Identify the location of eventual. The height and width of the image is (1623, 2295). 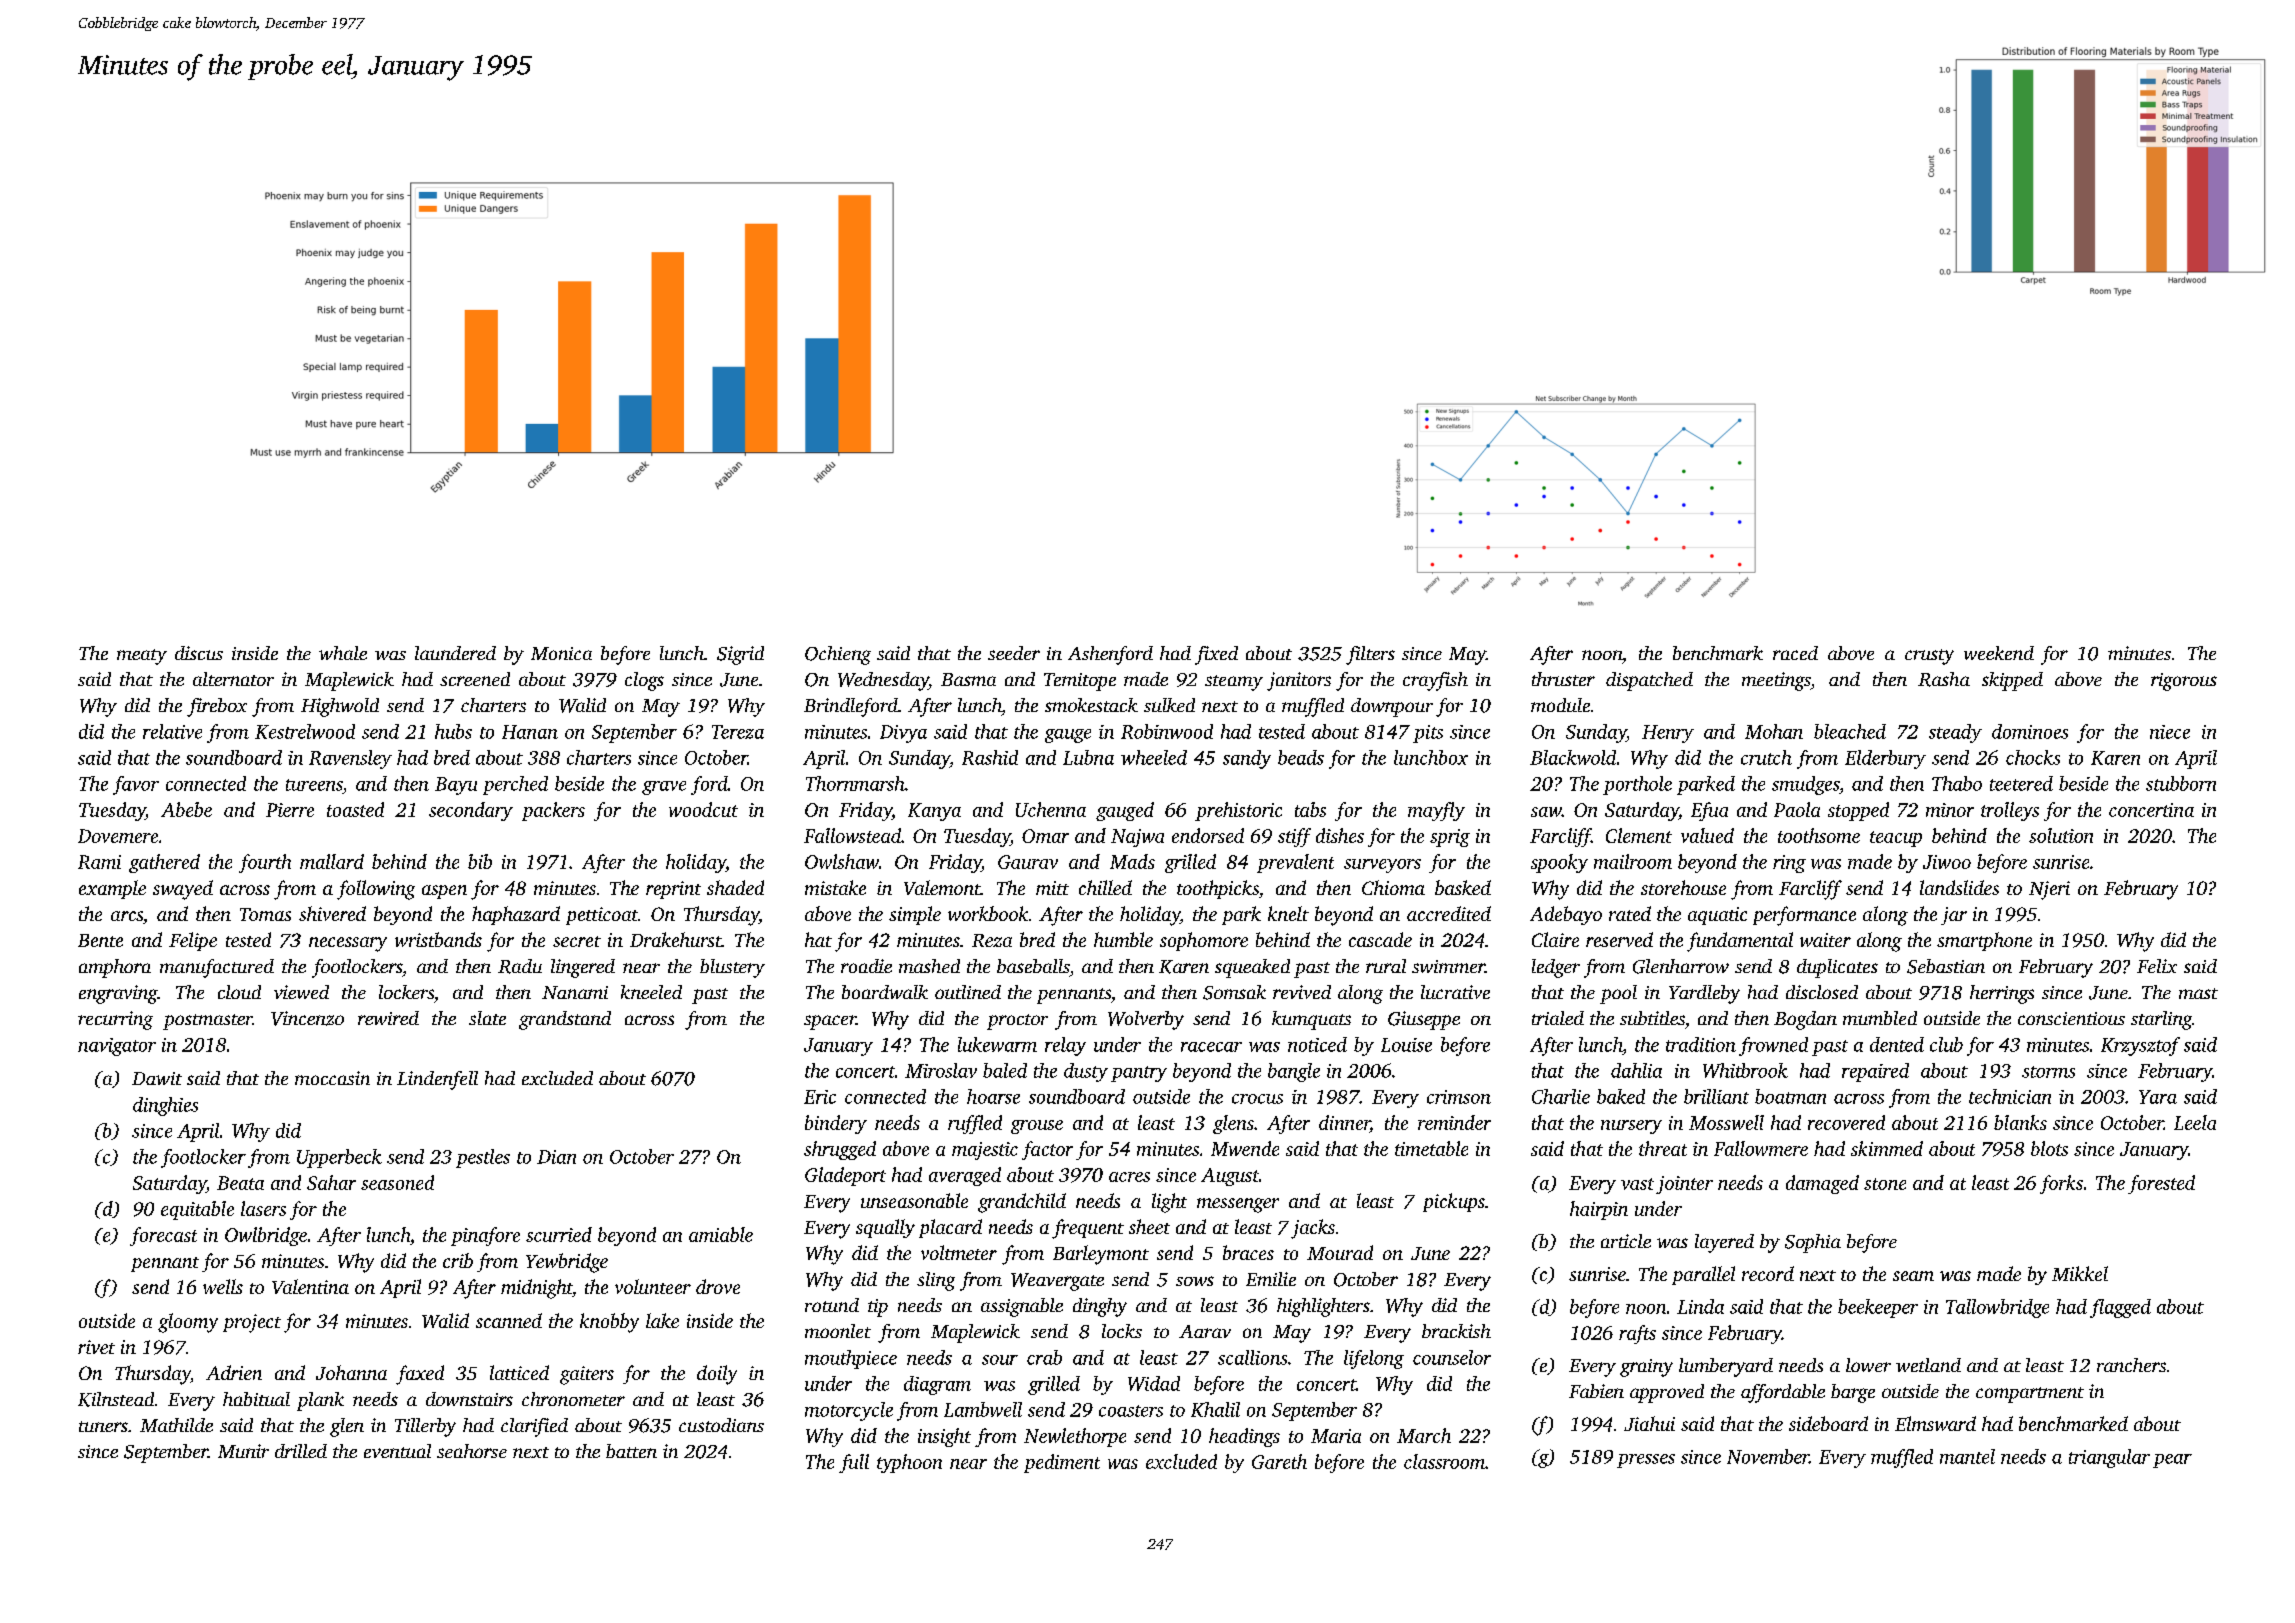
(397, 1451).
